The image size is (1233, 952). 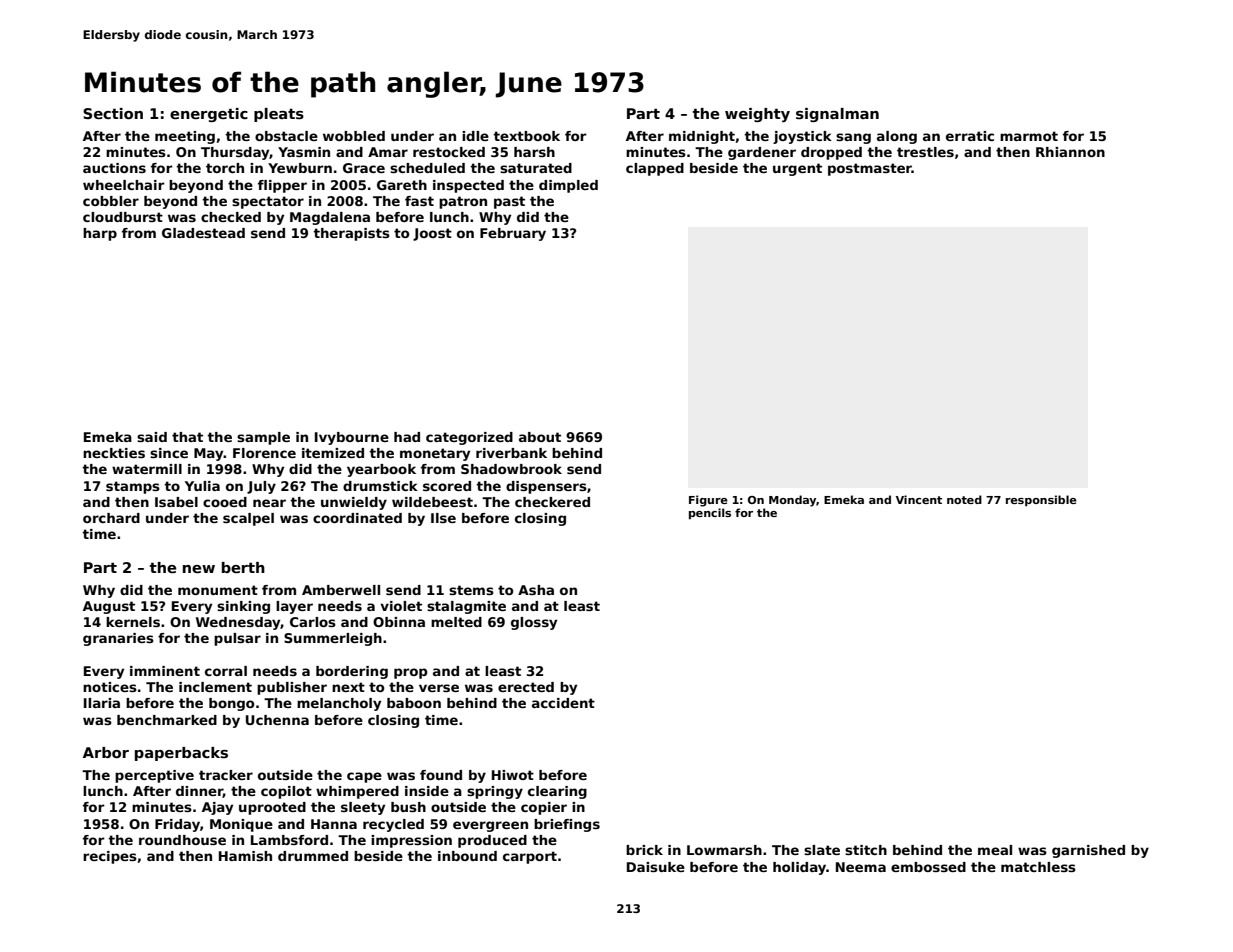 I want to click on responsible, so click(x=1041, y=501).
